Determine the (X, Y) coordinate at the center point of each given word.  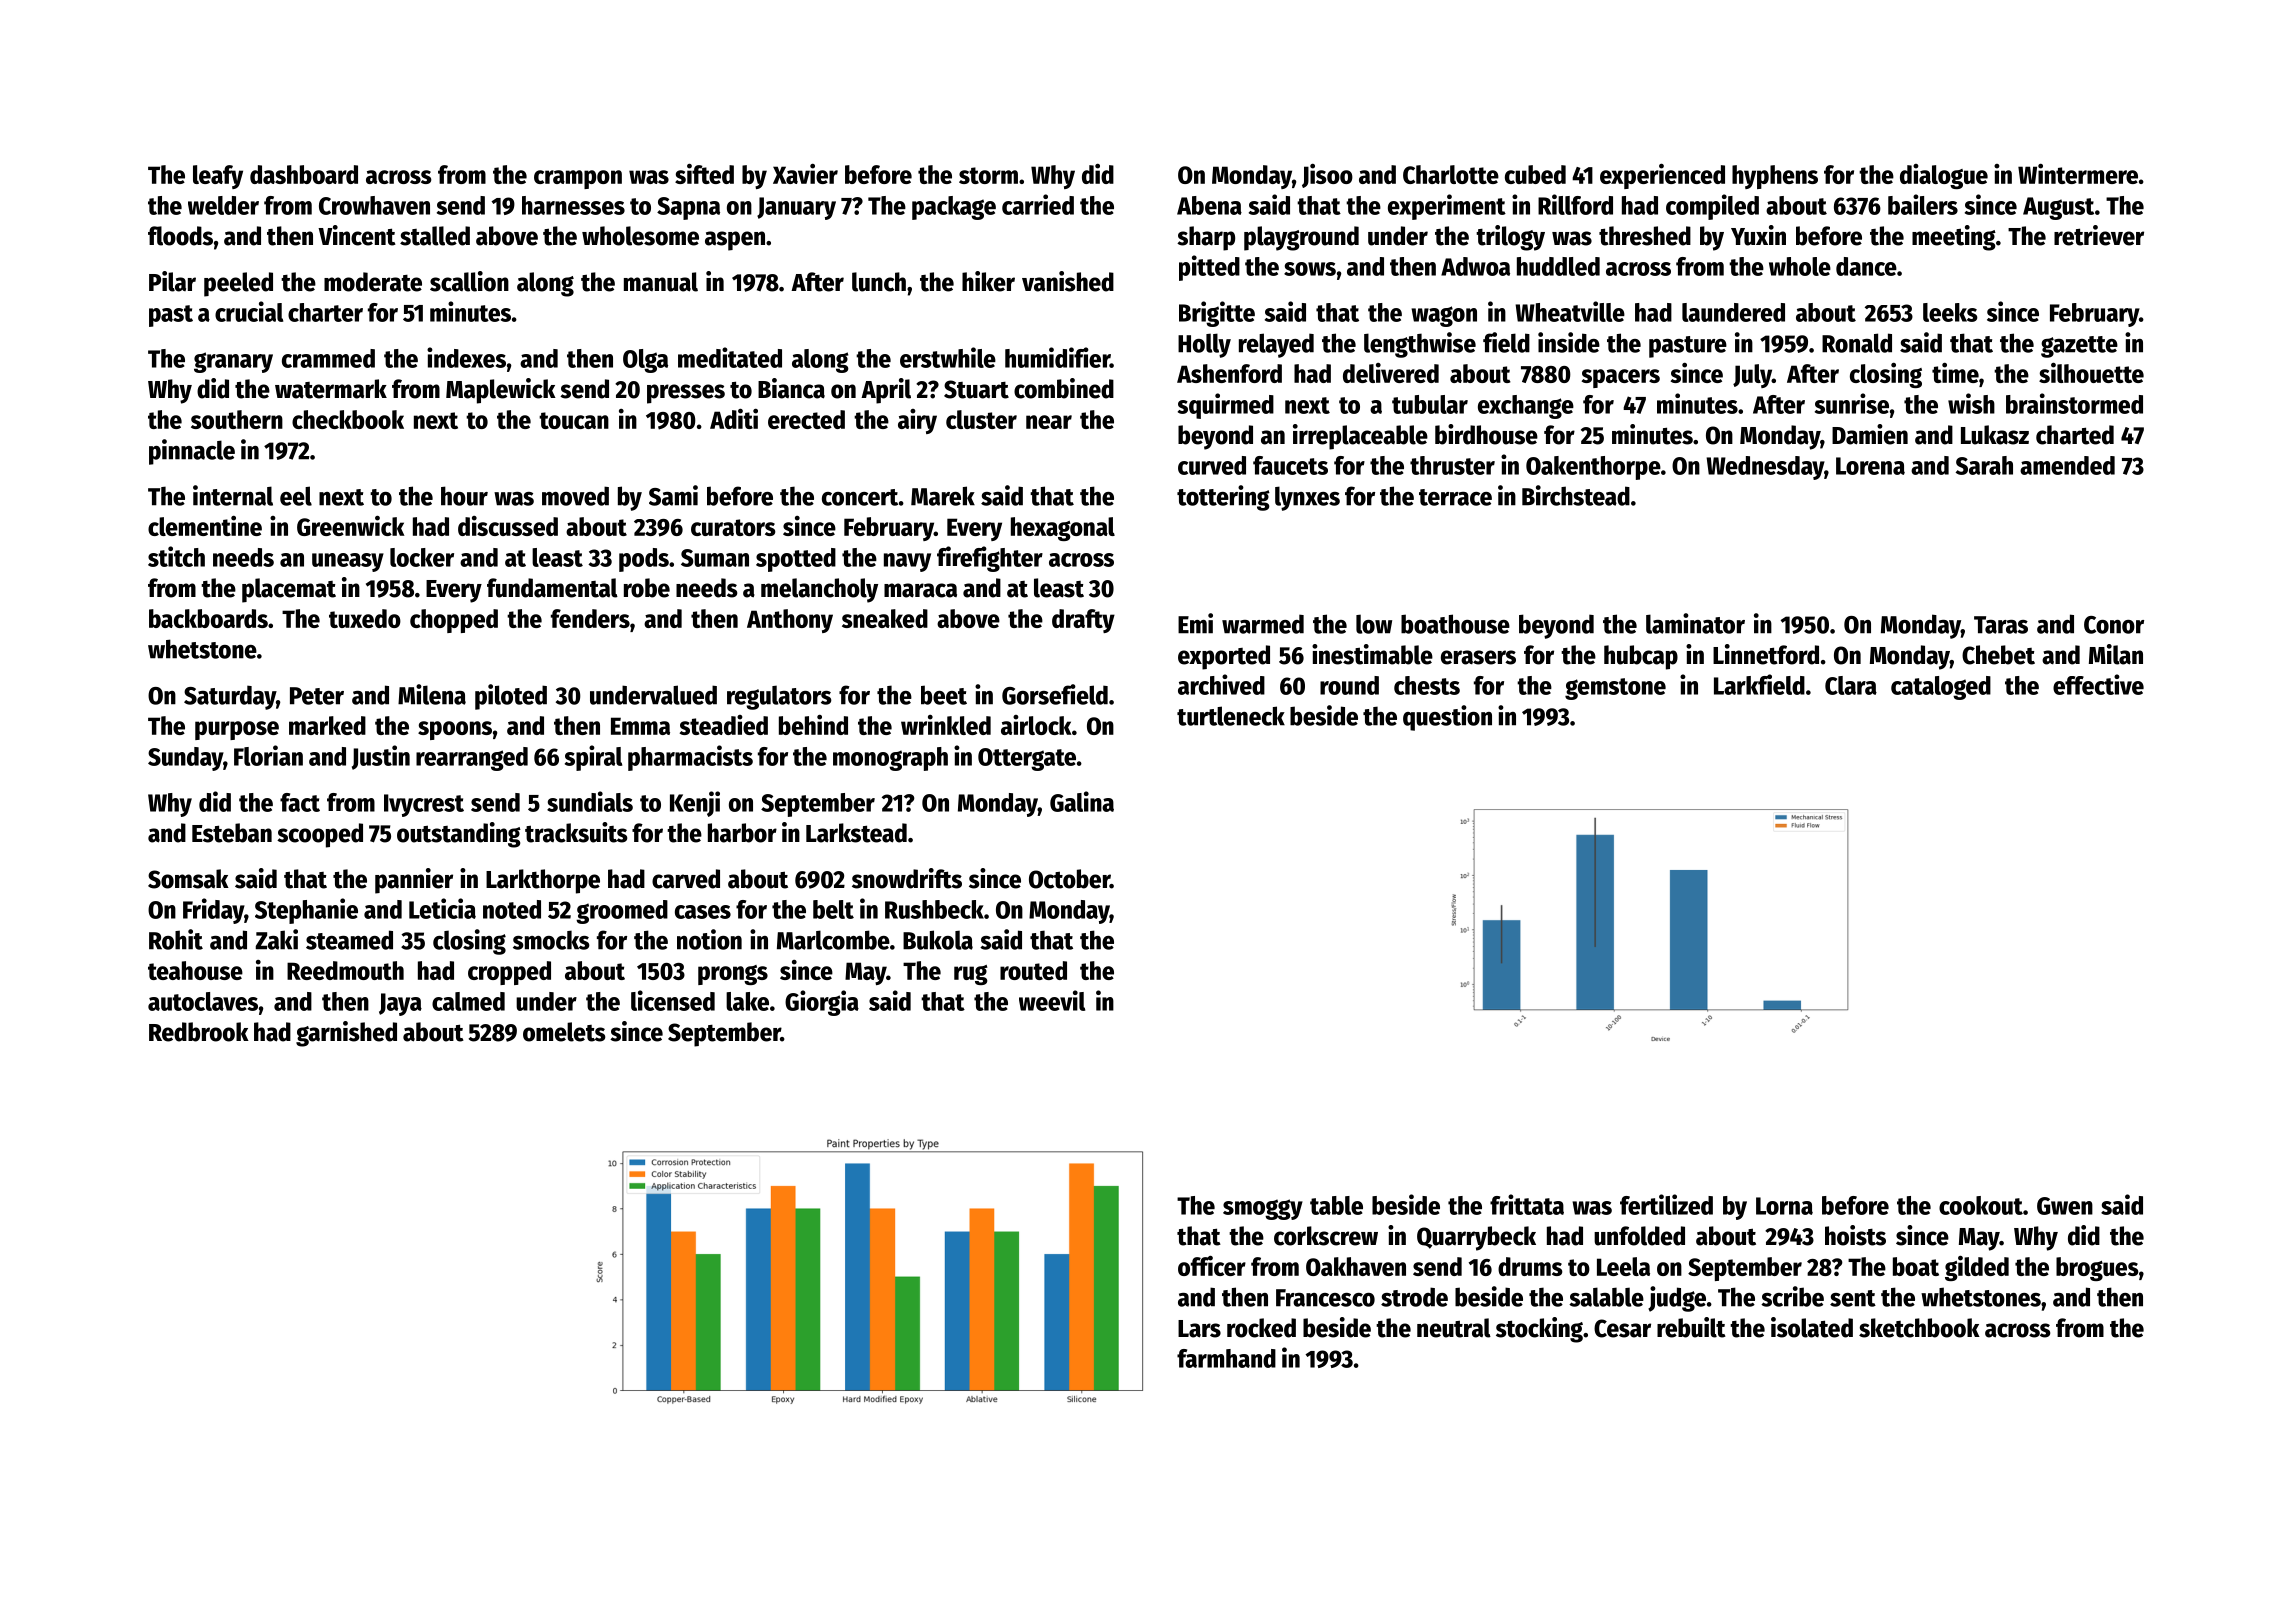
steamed (349, 940)
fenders (590, 618)
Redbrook (199, 1032)
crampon (578, 179)
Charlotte (1451, 174)
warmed (1263, 624)
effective (2098, 684)
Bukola (938, 940)
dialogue (1944, 176)
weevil (1052, 1000)
